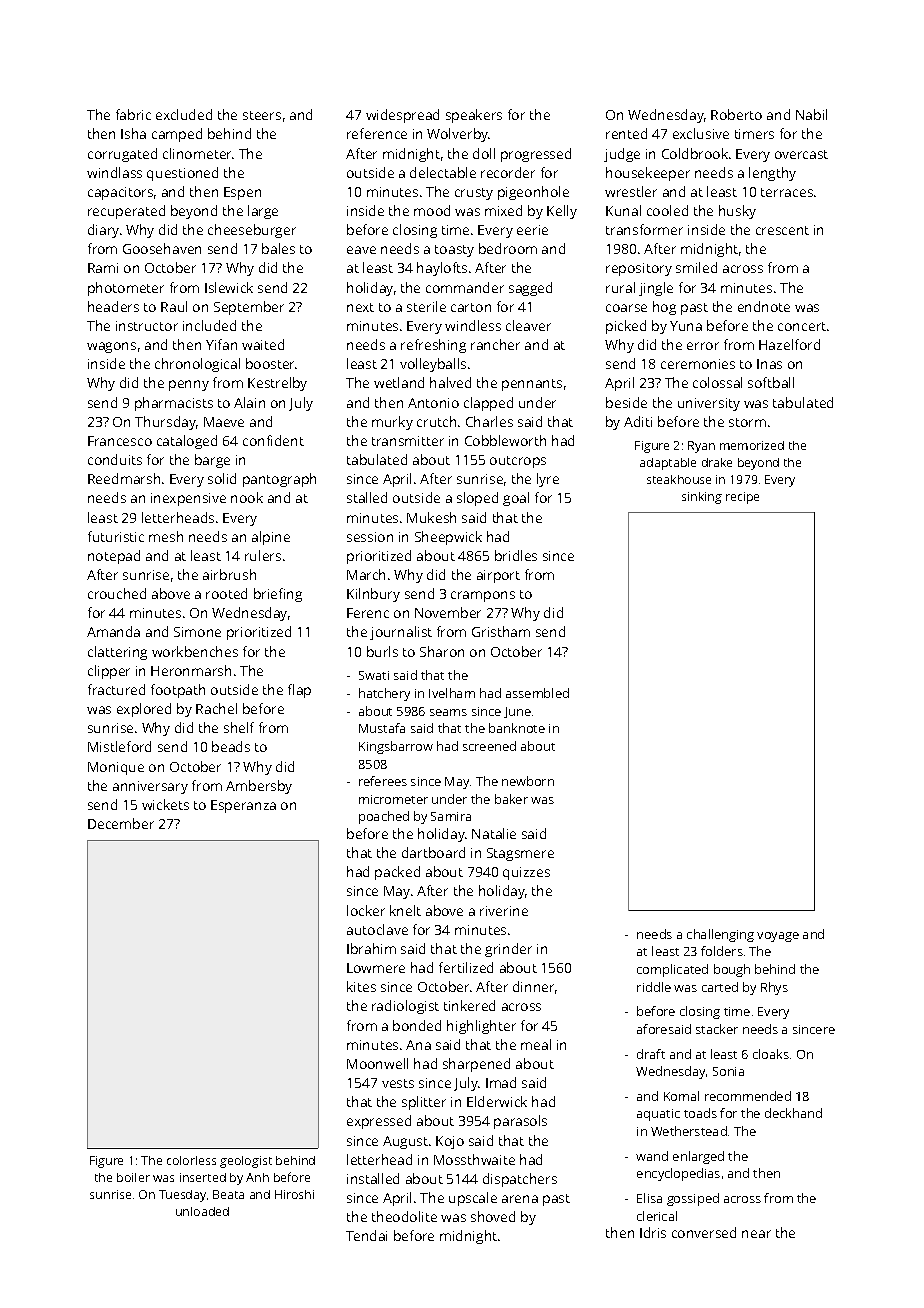 The image size is (924, 1308). I want to click on speakers, so click(474, 116).
